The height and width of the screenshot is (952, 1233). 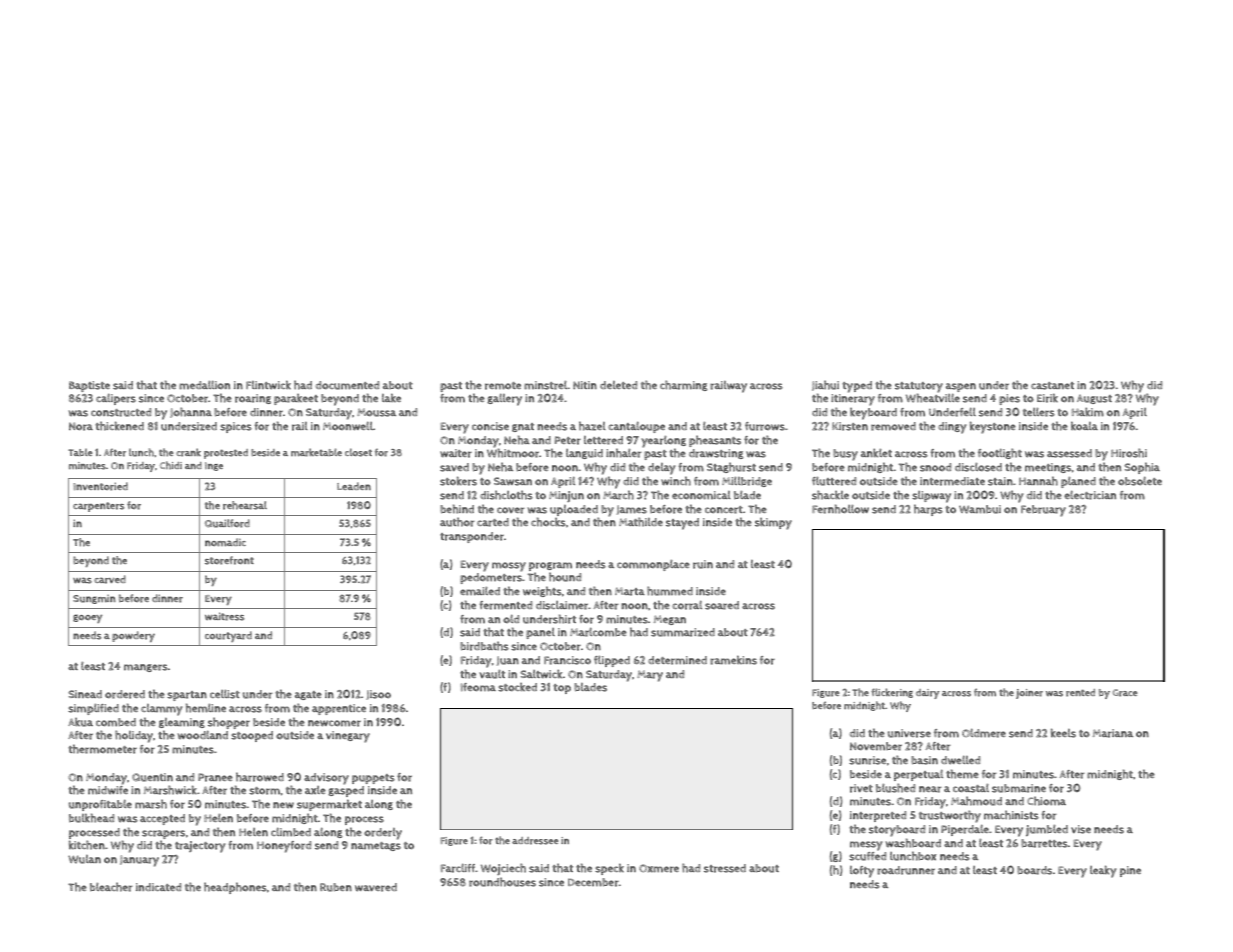 I want to click on Nitin, so click(x=585, y=385).
